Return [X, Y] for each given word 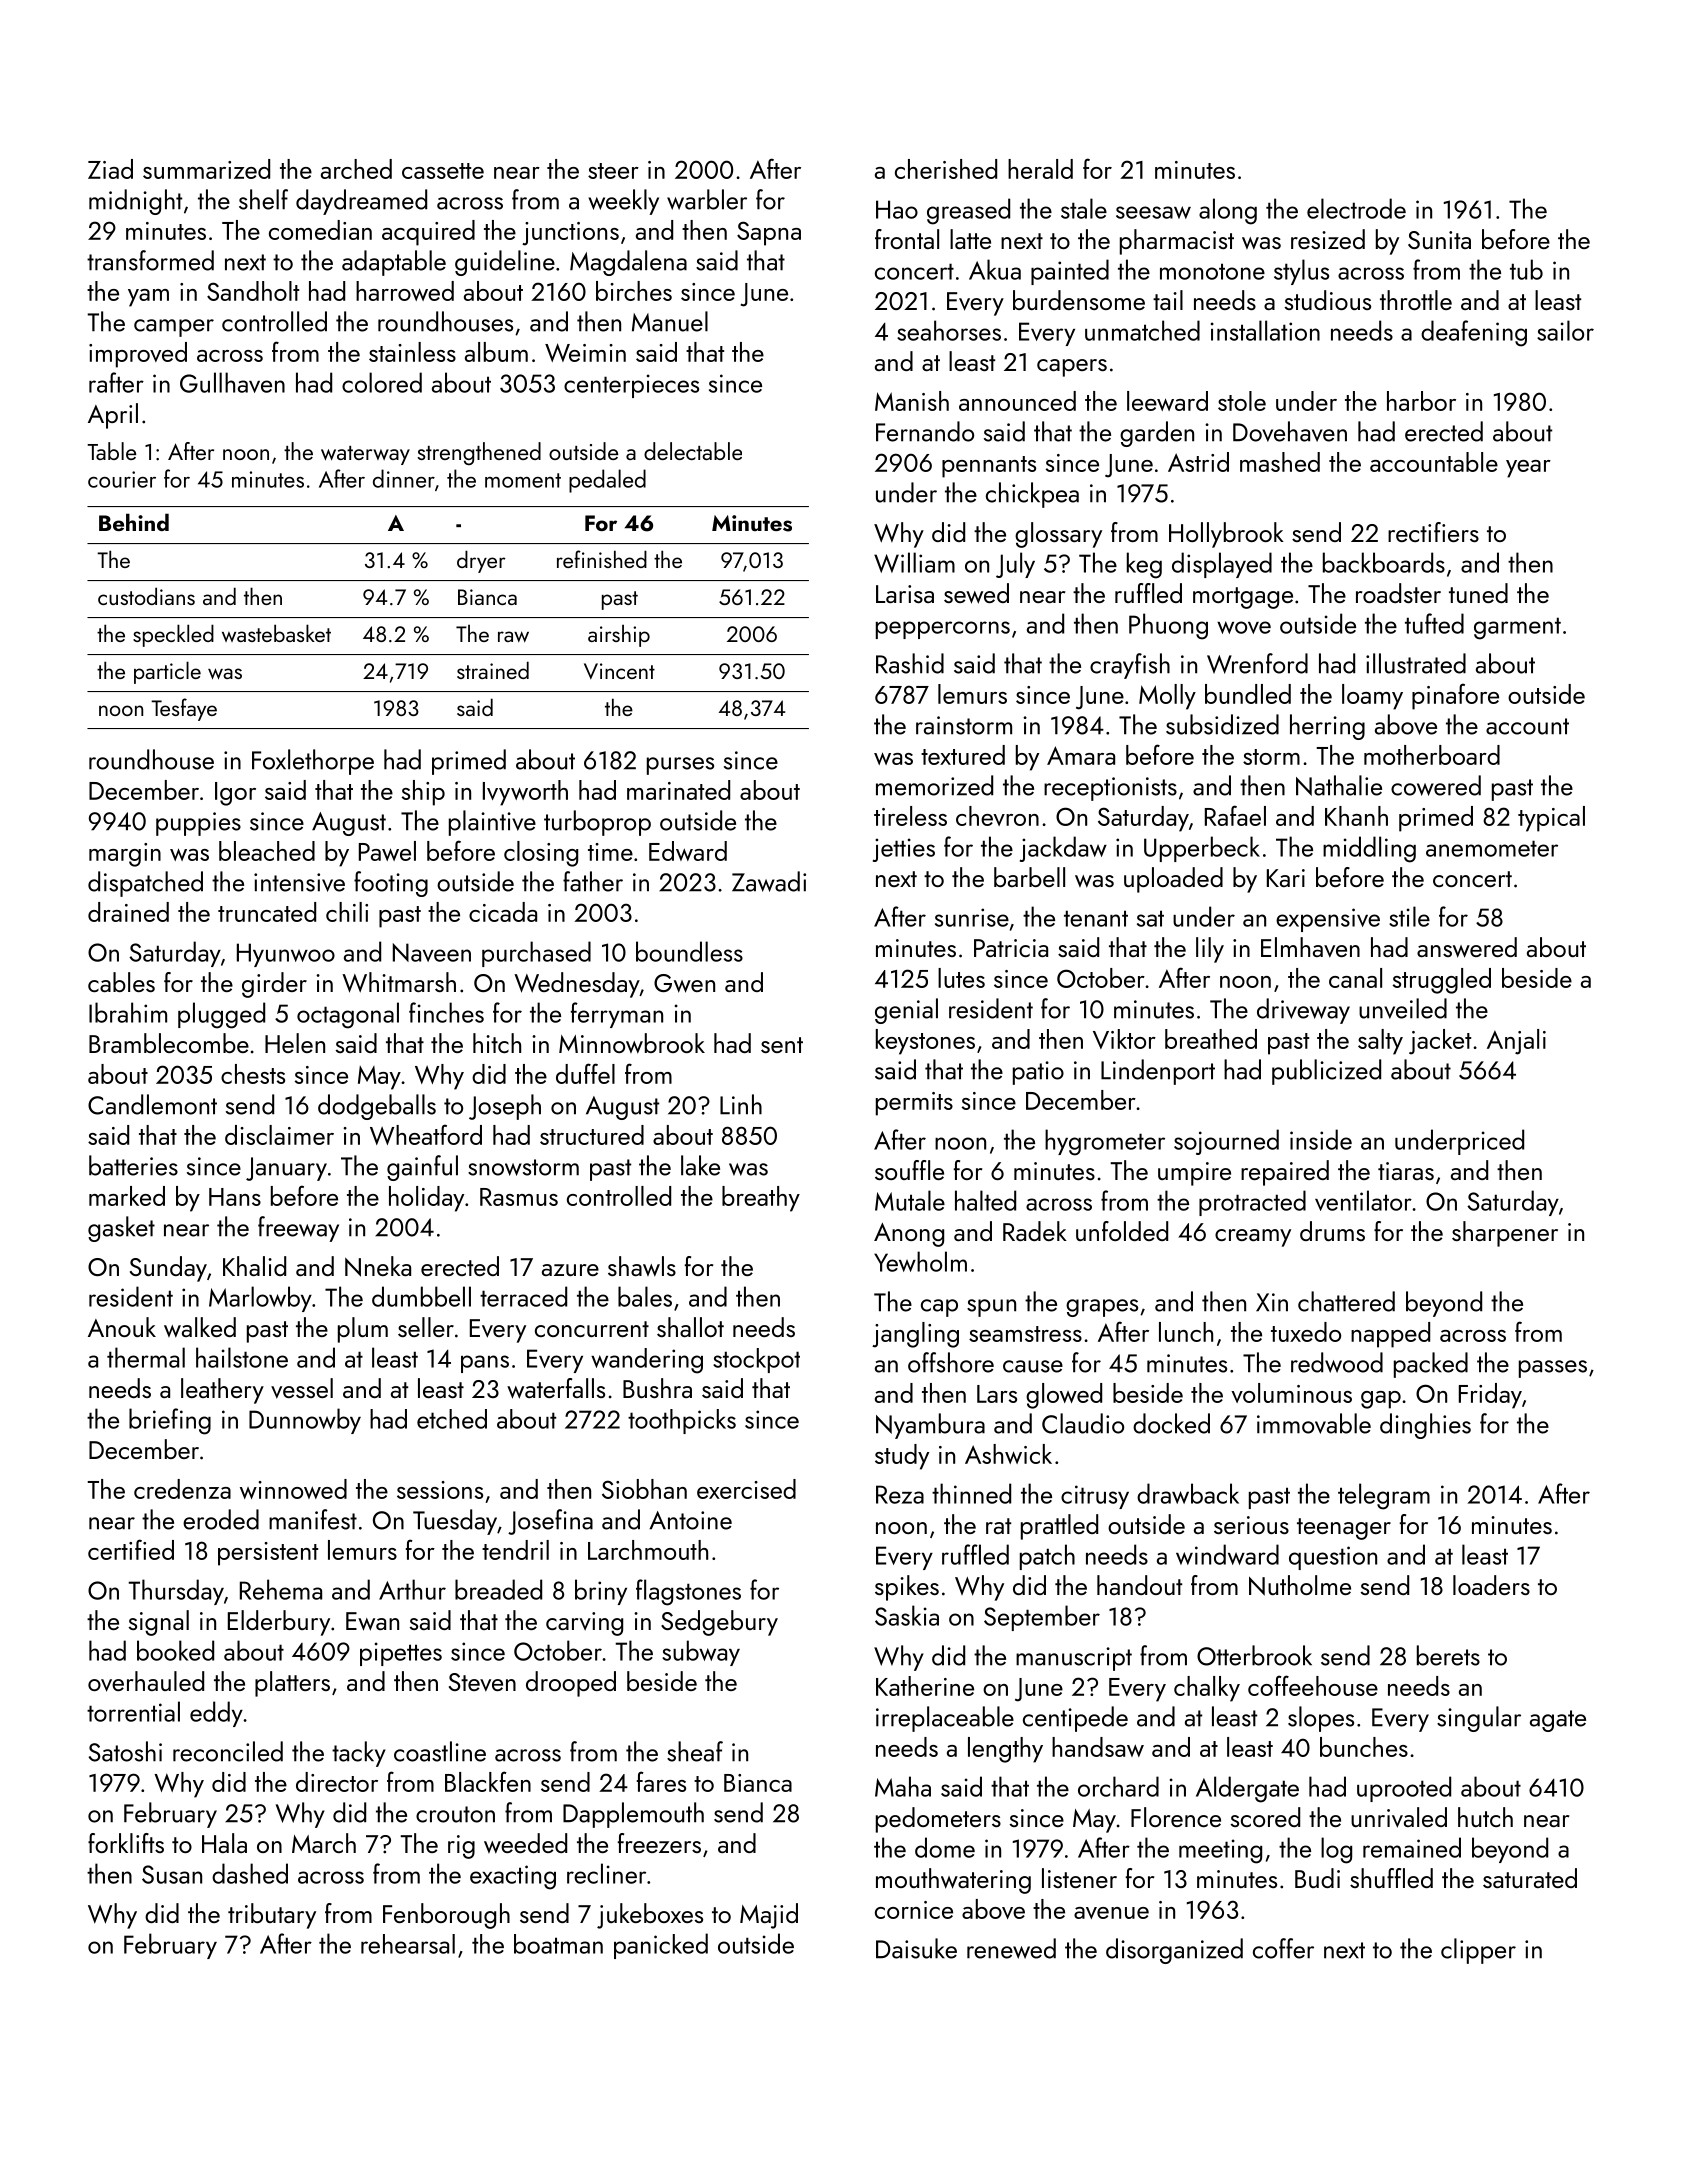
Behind [134, 522]
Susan [172, 1874]
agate [1558, 1721]
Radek [1035, 1231]
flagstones [688, 1592]
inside [1321, 1139]
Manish [912, 401]
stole [1242, 401]
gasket [121, 1229]
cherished [946, 169]
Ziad [110, 169]
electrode [1356, 208]
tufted [1434, 623]
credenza [182, 1489]
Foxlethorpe [313, 762]
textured [963, 755]
